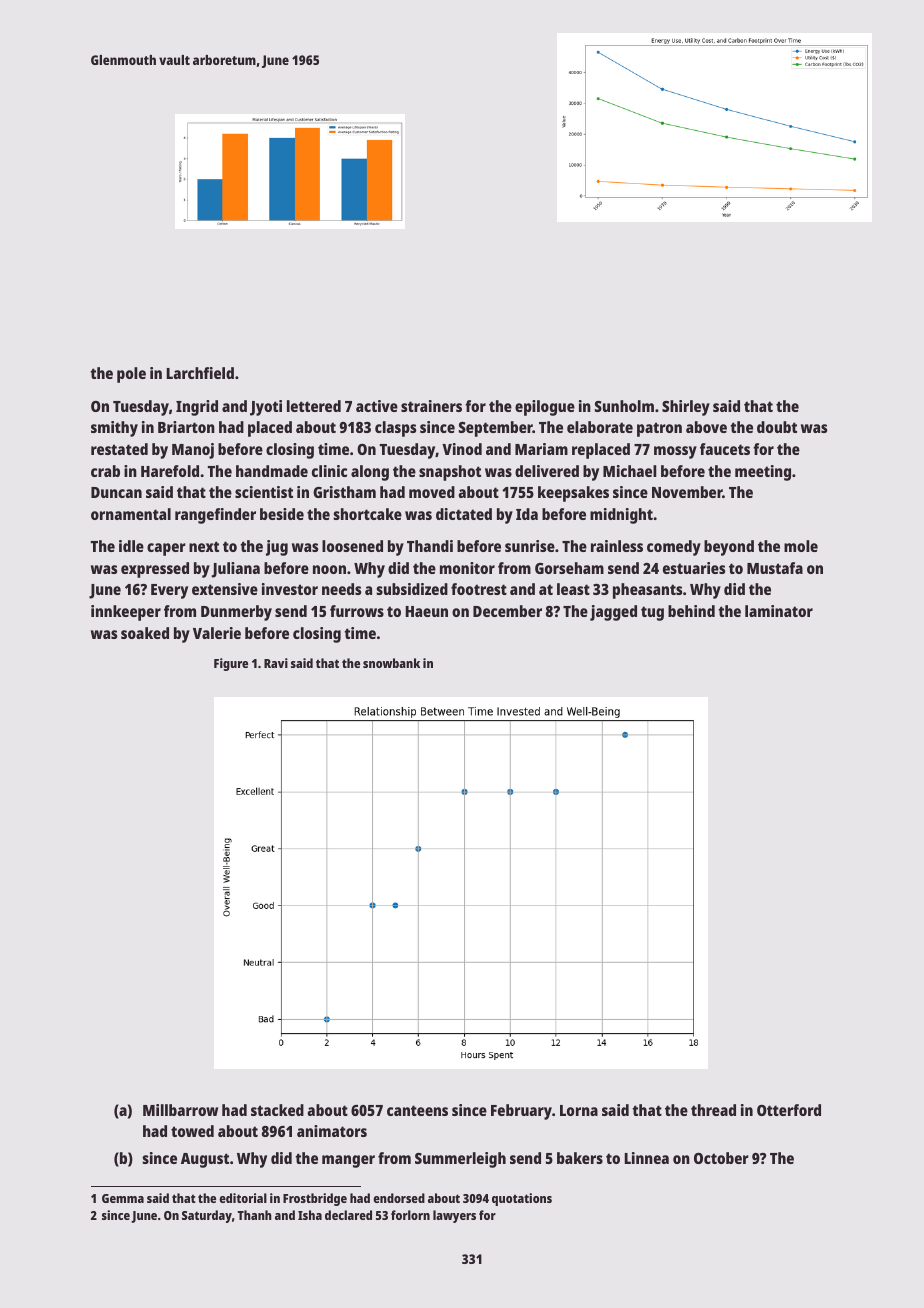 The image size is (924, 1308). Describe the element at coordinates (277, 1110) in the document. I see `stacked` at that location.
